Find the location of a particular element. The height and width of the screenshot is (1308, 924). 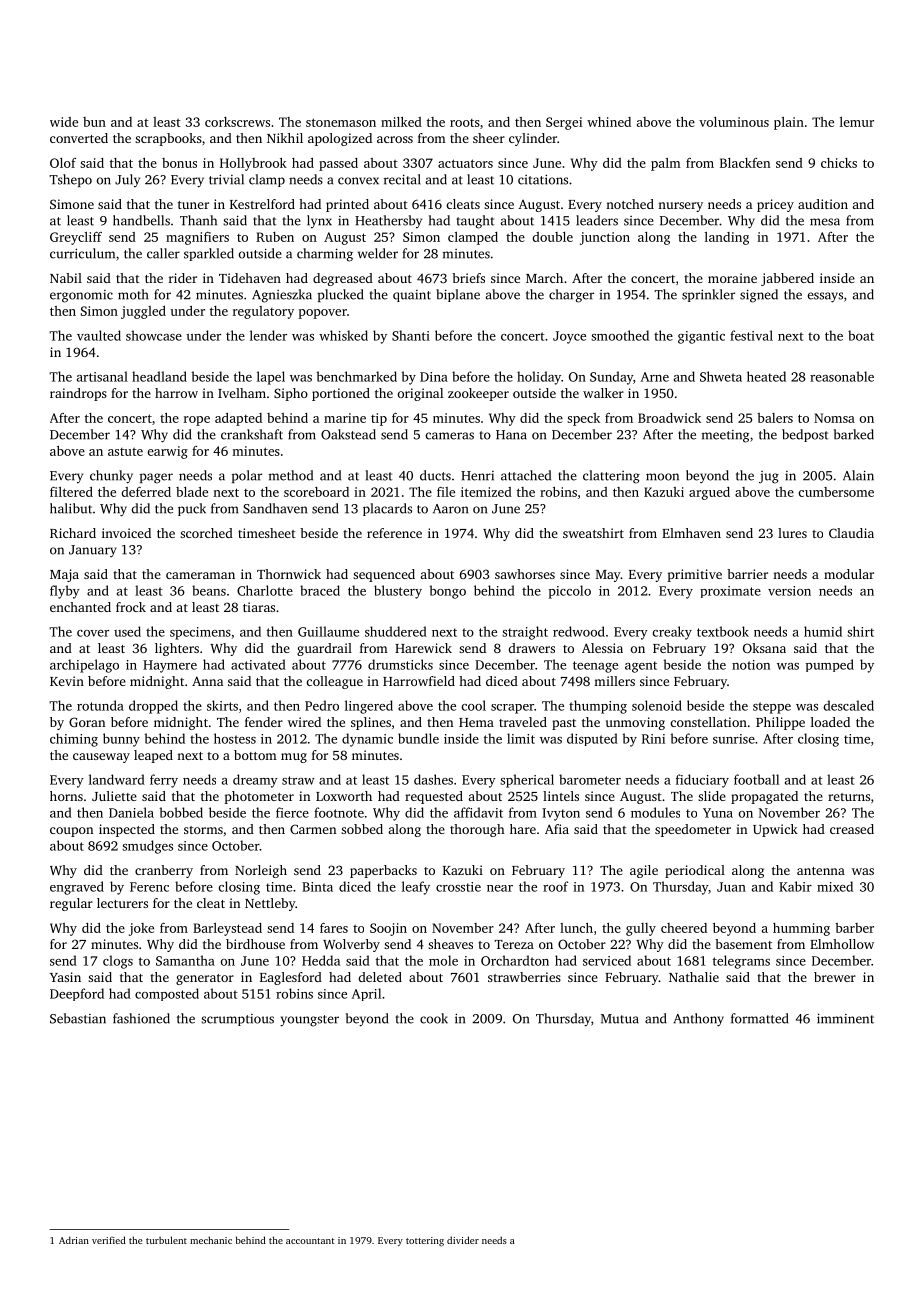

roots is located at coordinates (465, 123).
